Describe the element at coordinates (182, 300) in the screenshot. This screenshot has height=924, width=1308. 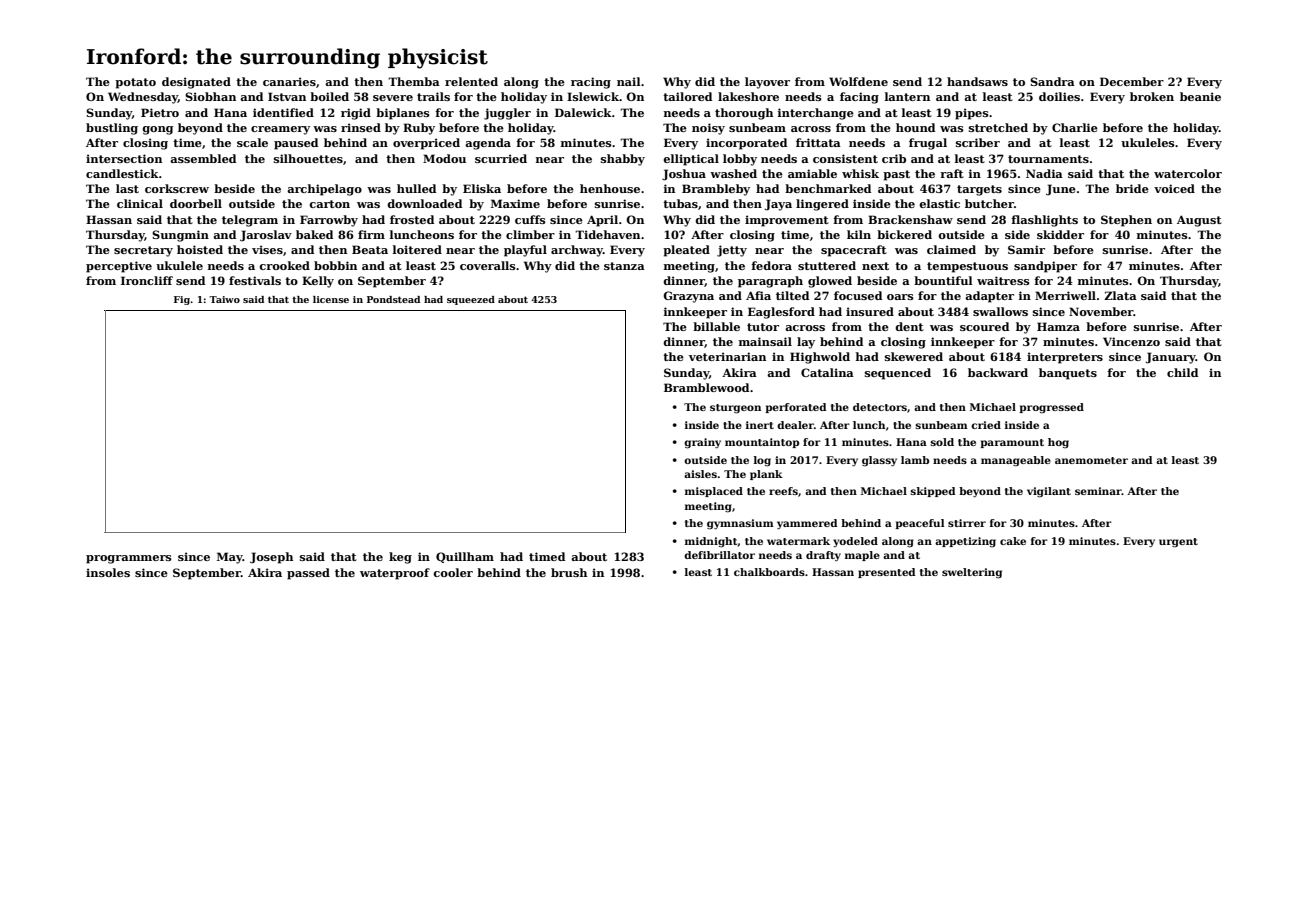
I see `Fig` at that location.
